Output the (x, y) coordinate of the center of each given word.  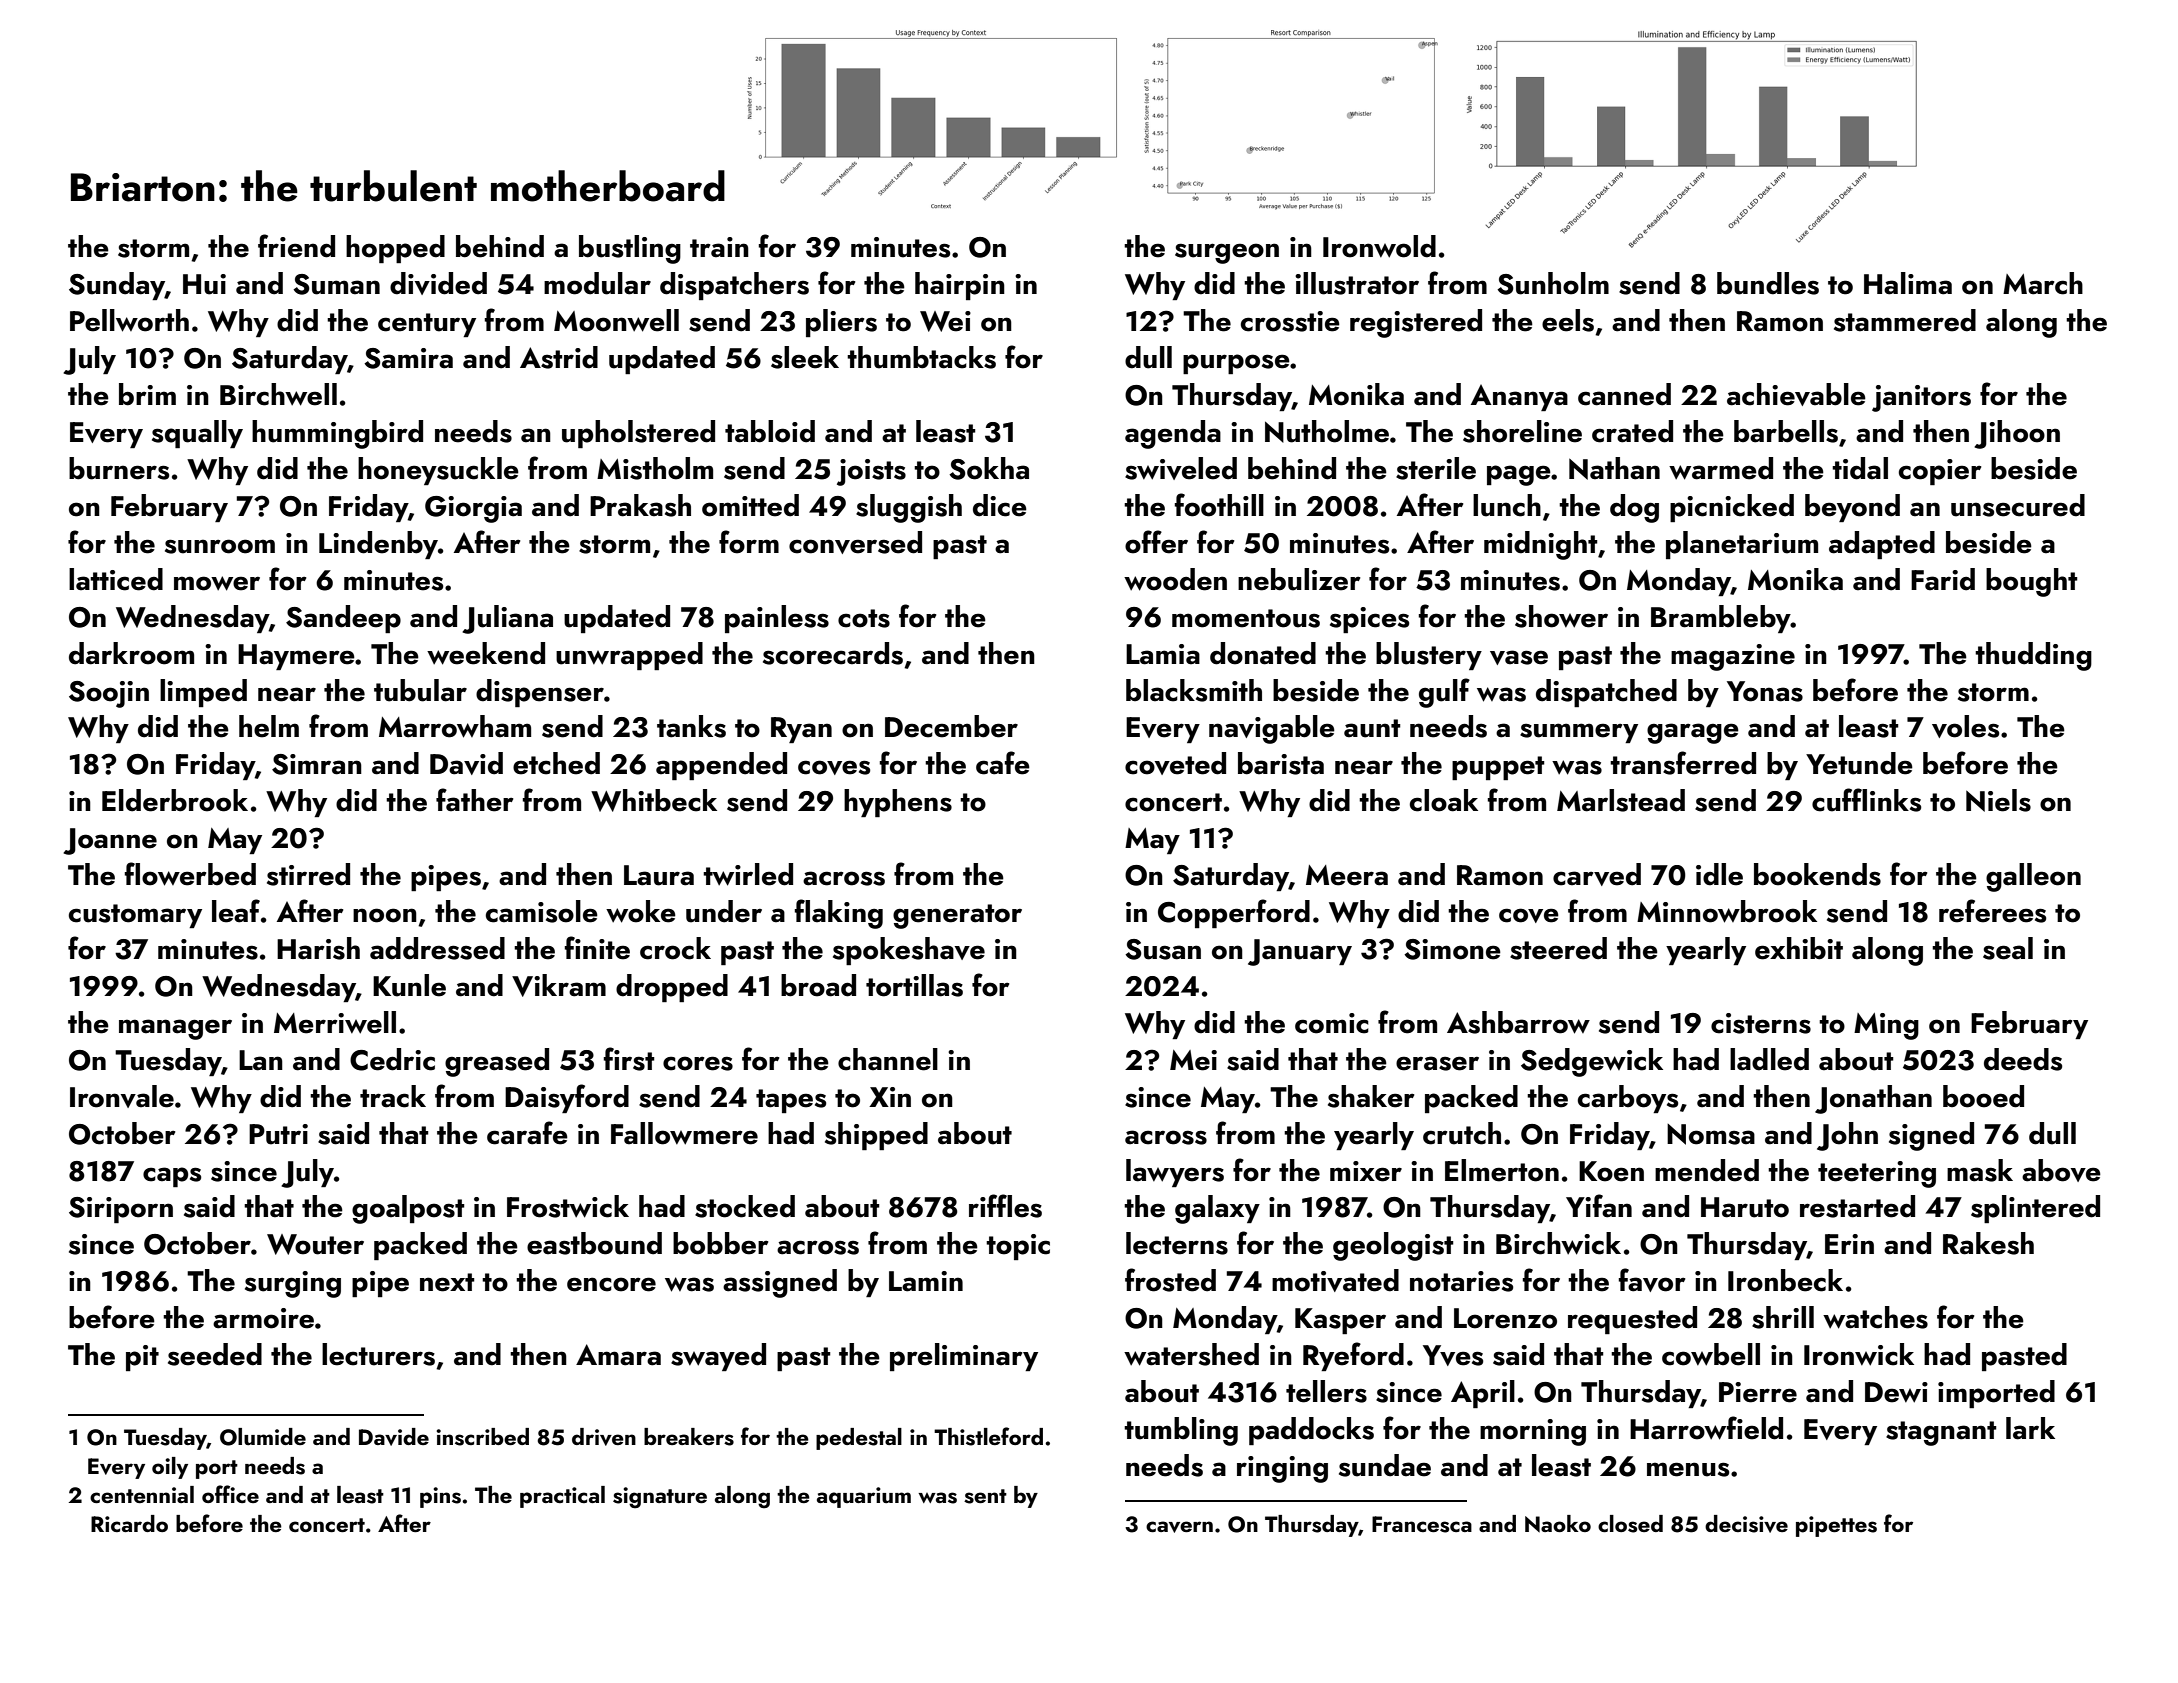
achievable (1796, 394)
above (2061, 1170)
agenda (1173, 434)
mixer (1366, 1171)
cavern (1179, 1527)
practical (562, 1497)
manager (175, 1029)
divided (438, 283)
